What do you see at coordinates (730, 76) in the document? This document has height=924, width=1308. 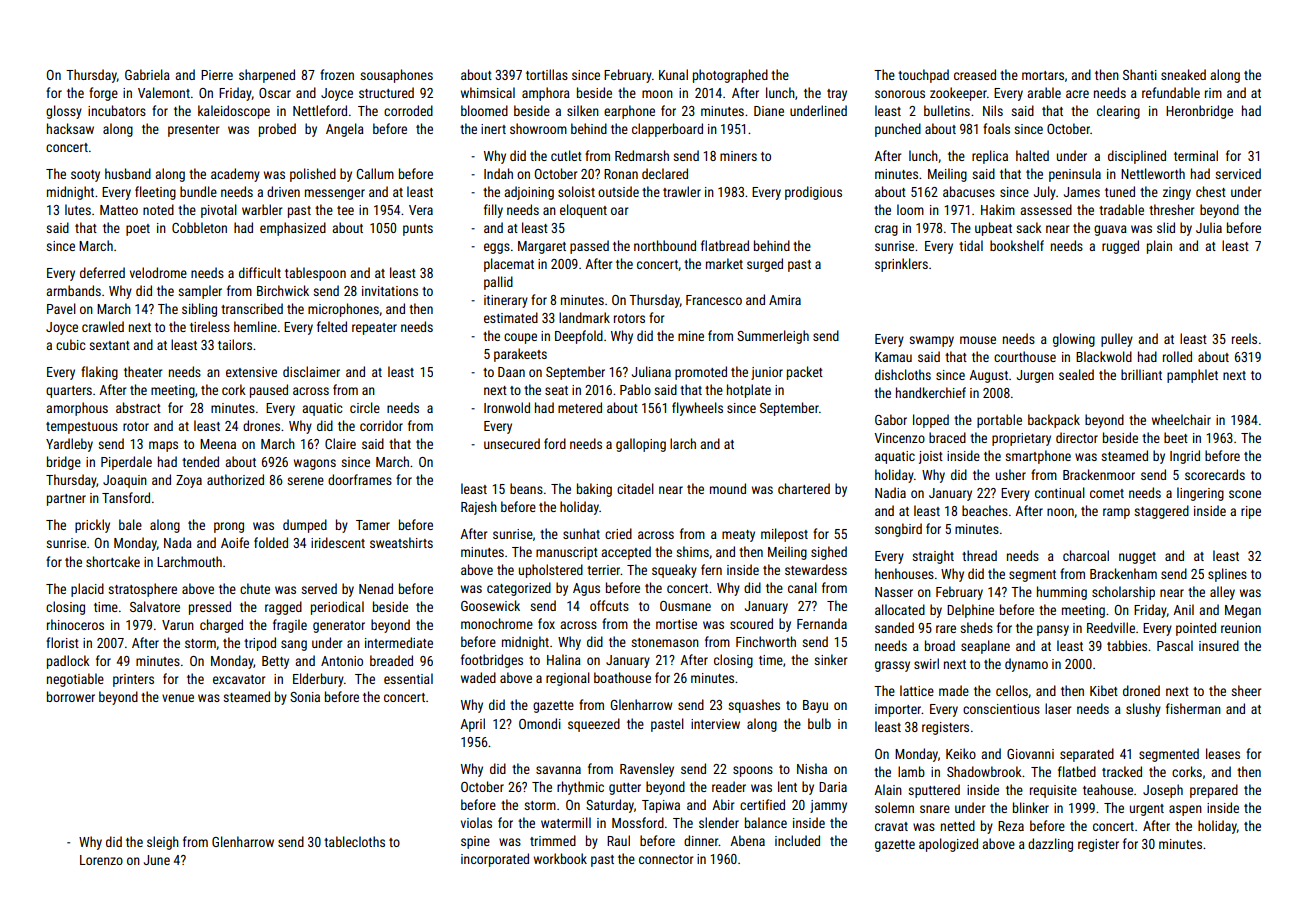 I see `photographed` at bounding box center [730, 76].
